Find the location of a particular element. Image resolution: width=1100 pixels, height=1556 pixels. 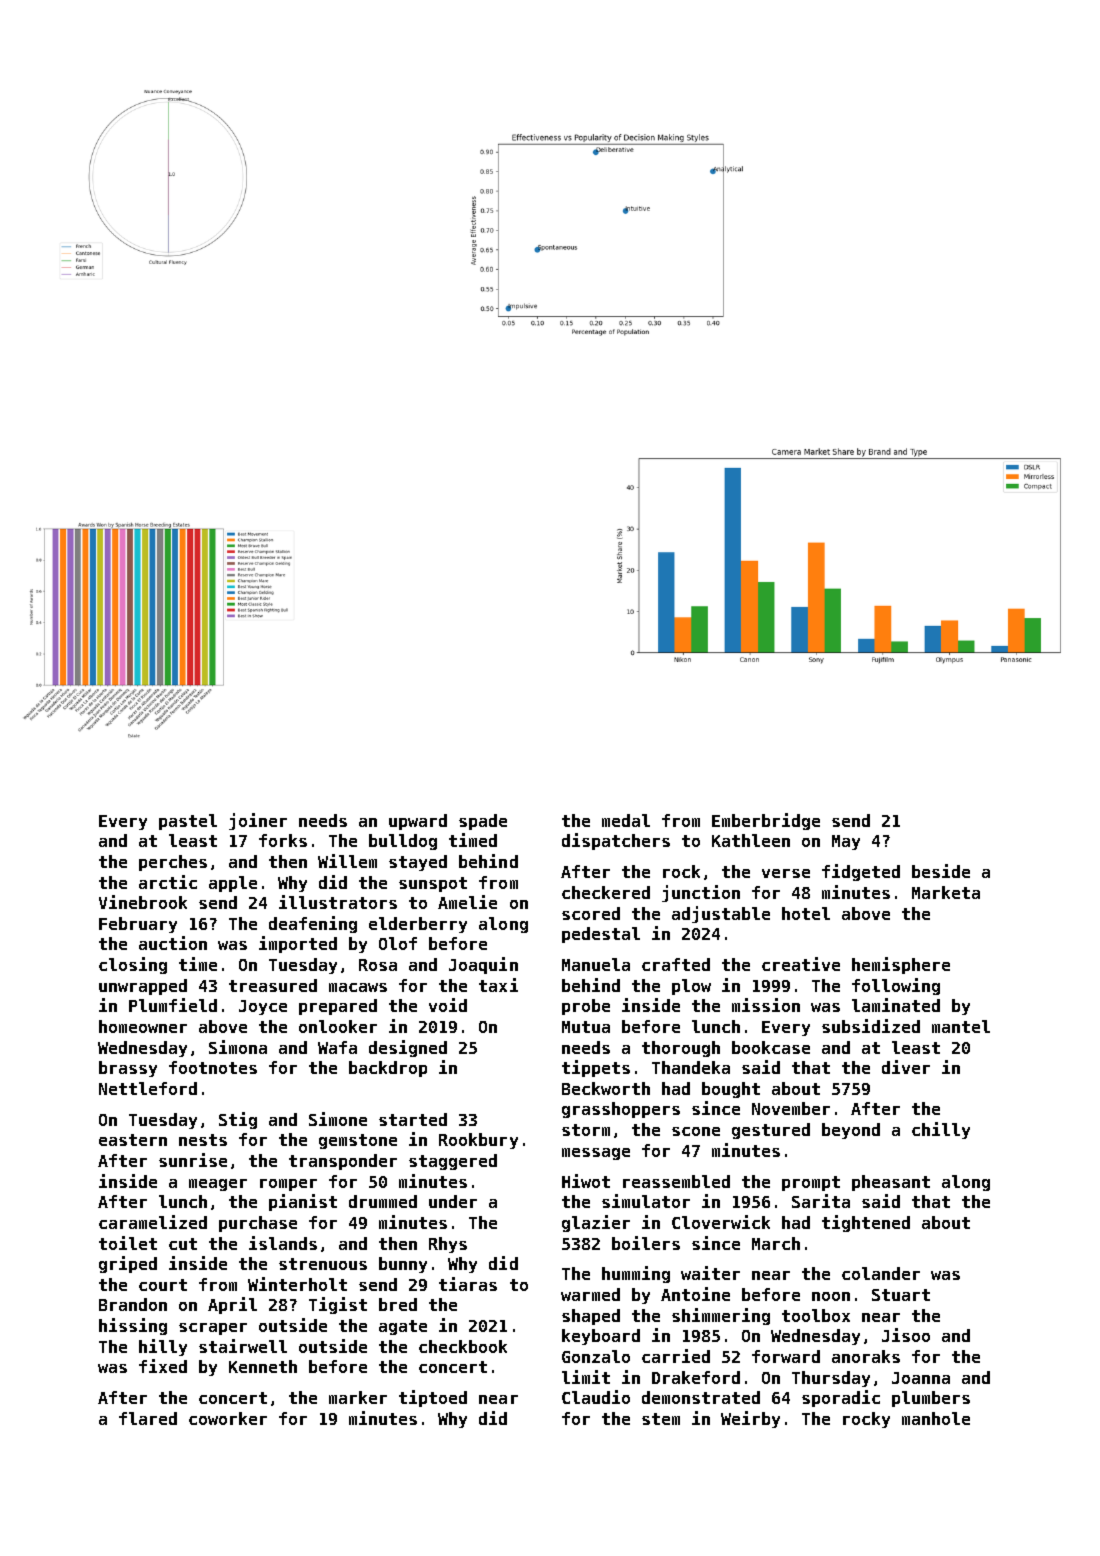

stairwell is located at coordinates (243, 1346).
